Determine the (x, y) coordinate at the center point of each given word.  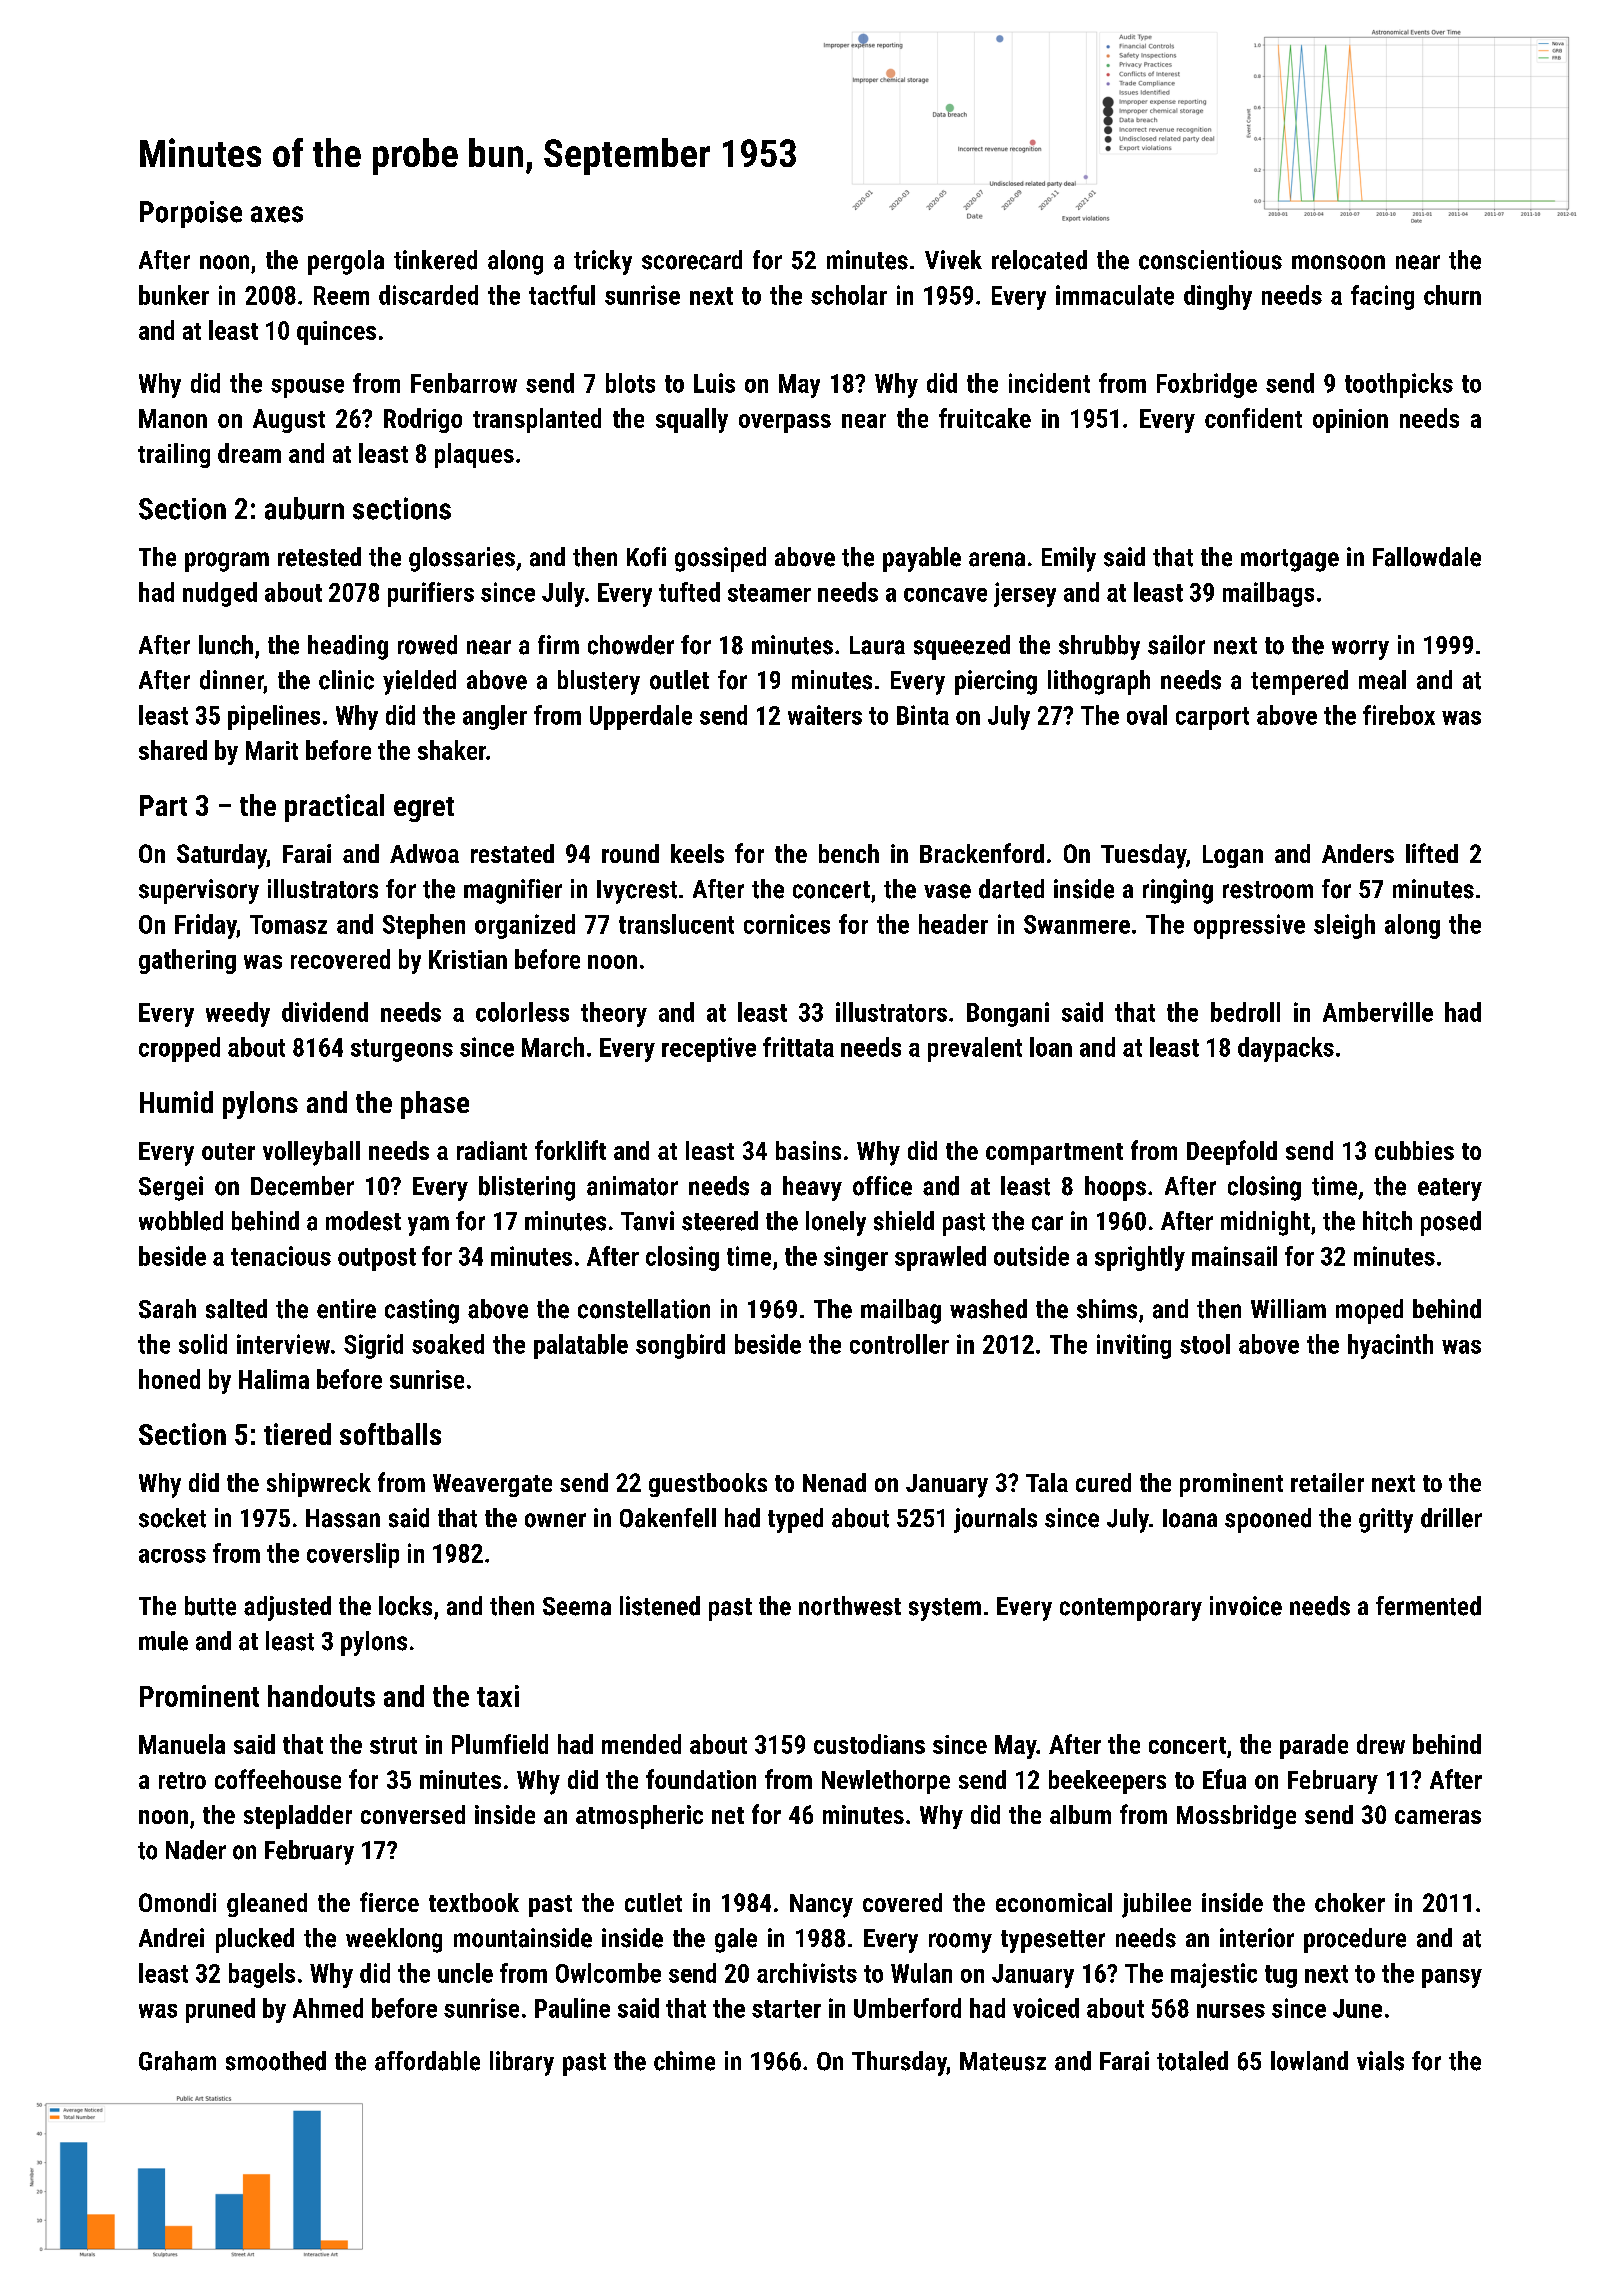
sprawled (940, 1258)
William (1288, 1309)
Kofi (646, 557)
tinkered (435, 260)
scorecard (692, 260)
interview (283, 1344)
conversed (413, 1814)
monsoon (1338, 262)
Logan (1233, 856)
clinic (346, 680)
